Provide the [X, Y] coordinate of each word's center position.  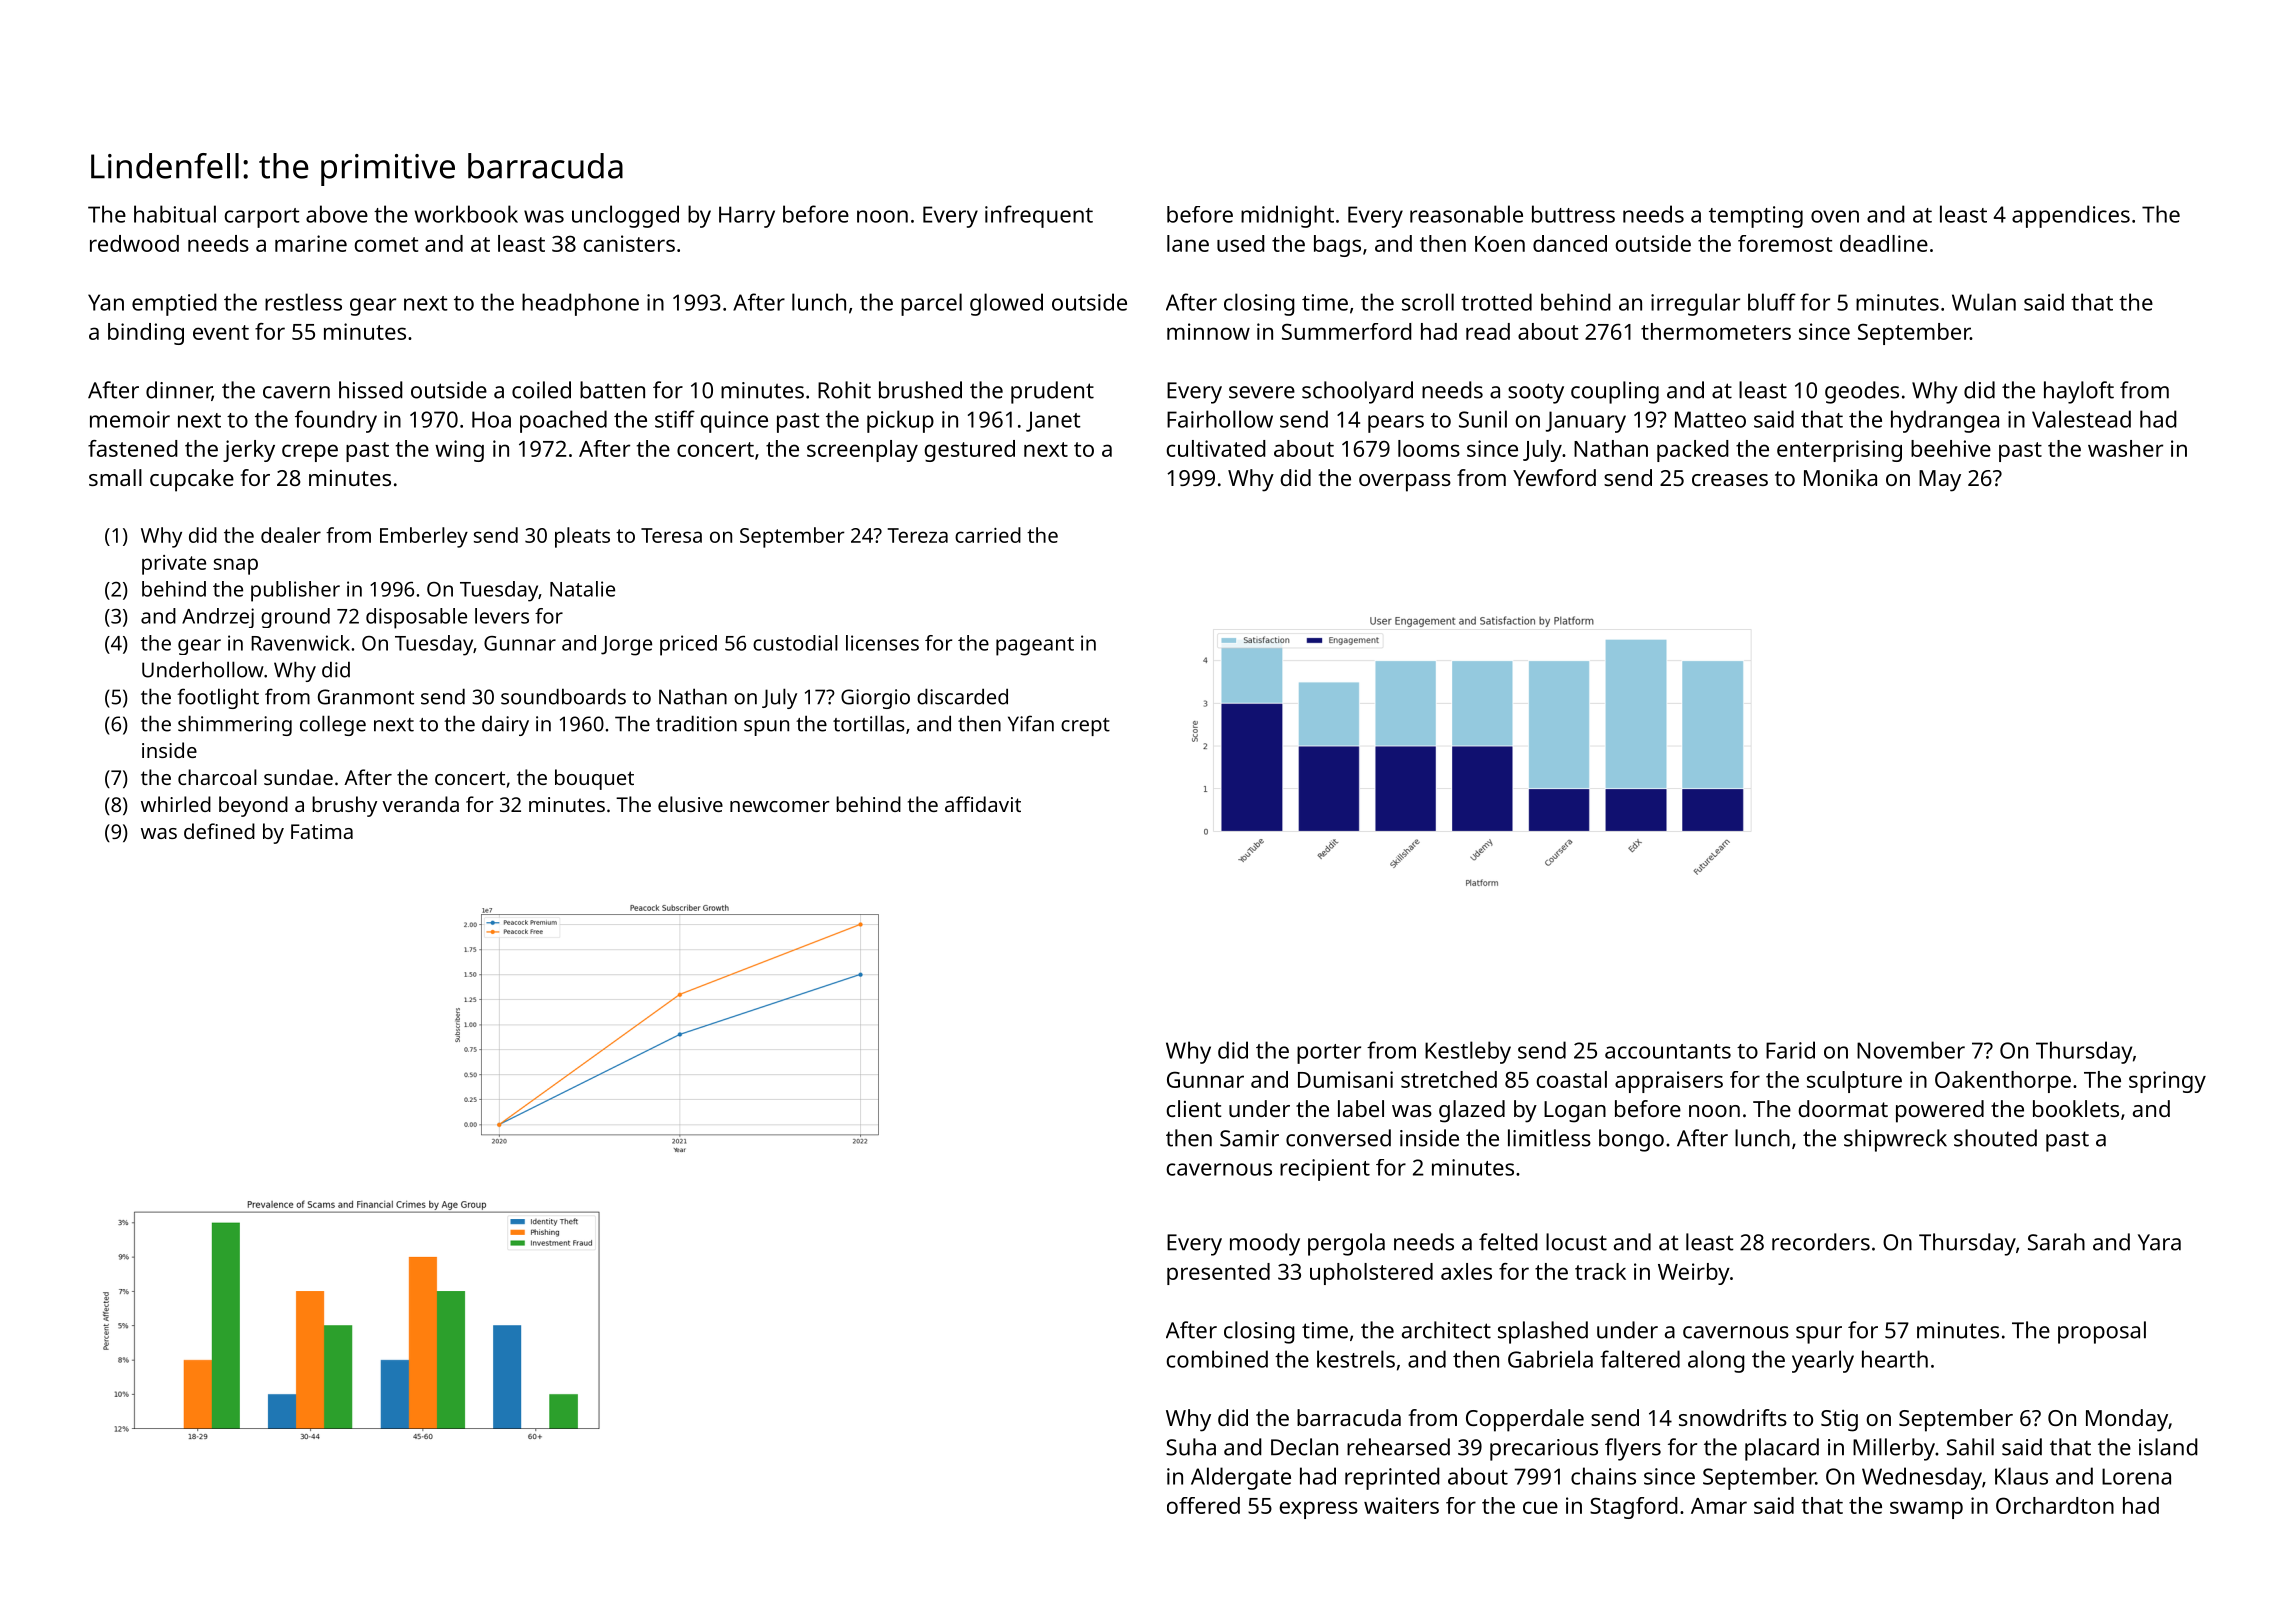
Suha [1191, 1447]
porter [1329, 1054]
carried [988, 535]
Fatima [322, 831]
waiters [1401, 1505]
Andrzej [218, 618]
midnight [1287, 216]
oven [1835, 216]
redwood [134, 243]
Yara [2159, 1242]
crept [1085, 727]
